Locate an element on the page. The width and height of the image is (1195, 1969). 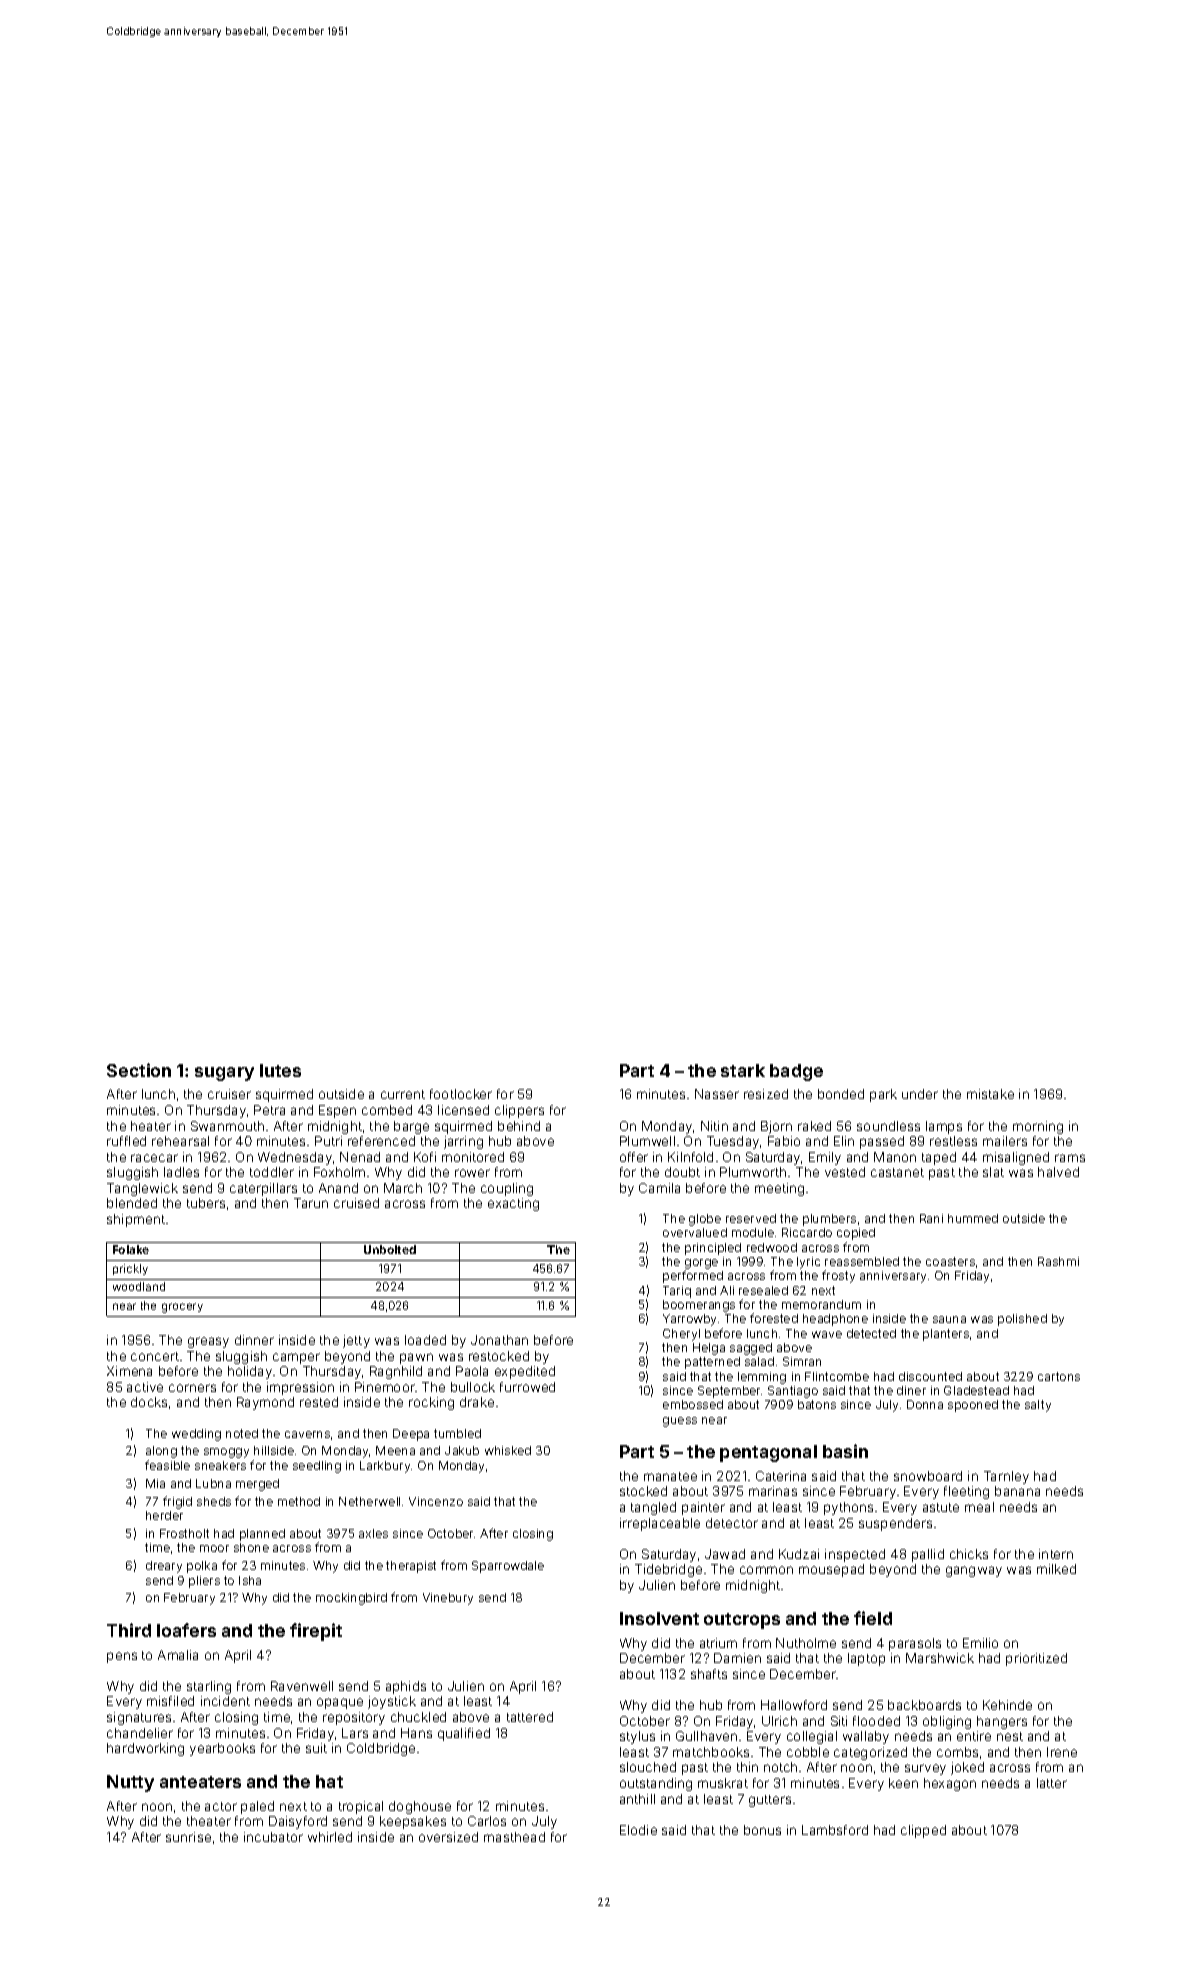
guess is located at coordinates (680, 1422).
